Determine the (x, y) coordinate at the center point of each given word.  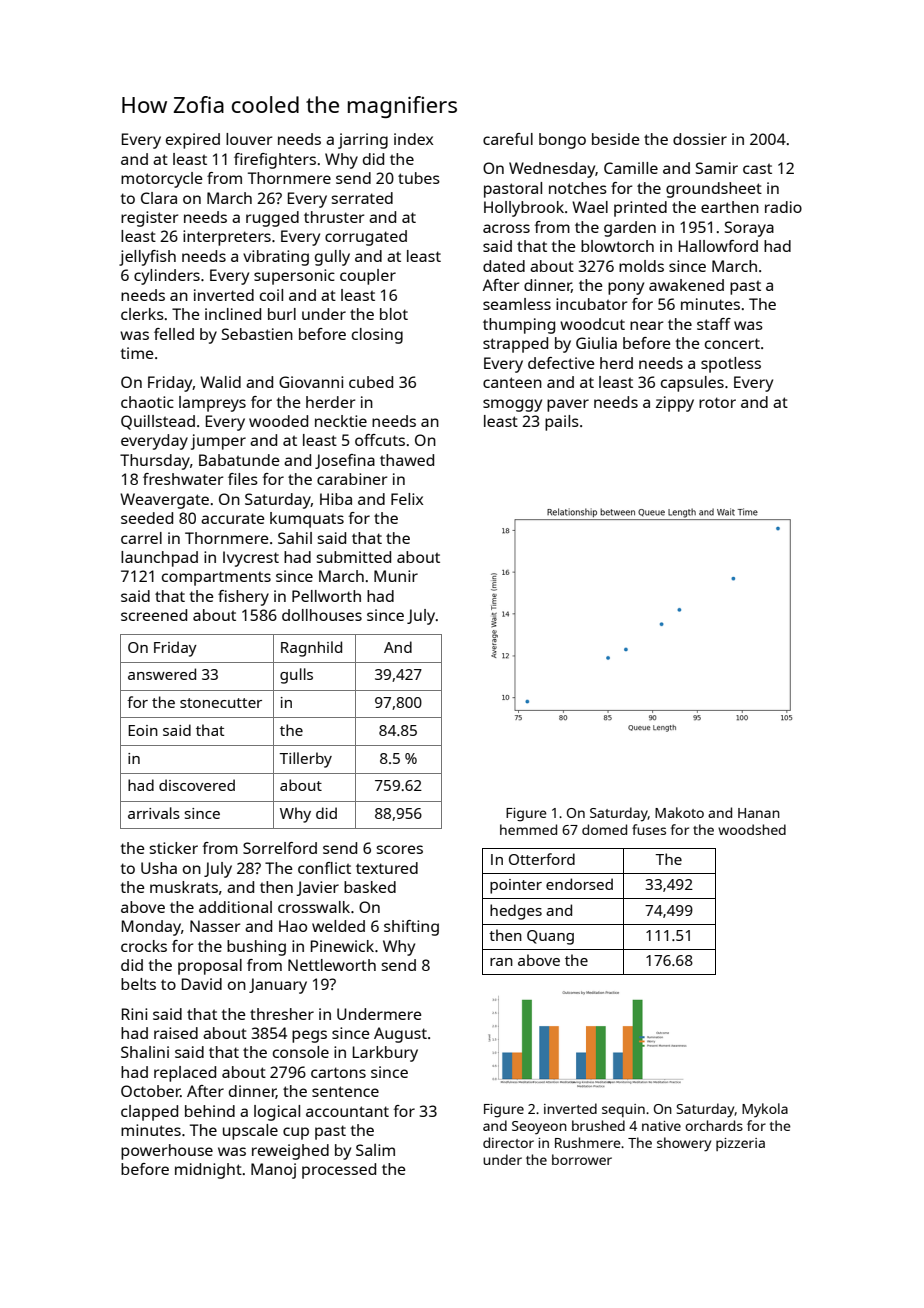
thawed (407, 460)
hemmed (528, 829)
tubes (419, 178)
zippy (675, 404)
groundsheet (714, 190)
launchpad (159, 559)
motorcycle (162, 180)
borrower (582, 1159)
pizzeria (740, 1144)
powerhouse (167, 1152)
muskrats (184, 887)
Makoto (679, 812)
